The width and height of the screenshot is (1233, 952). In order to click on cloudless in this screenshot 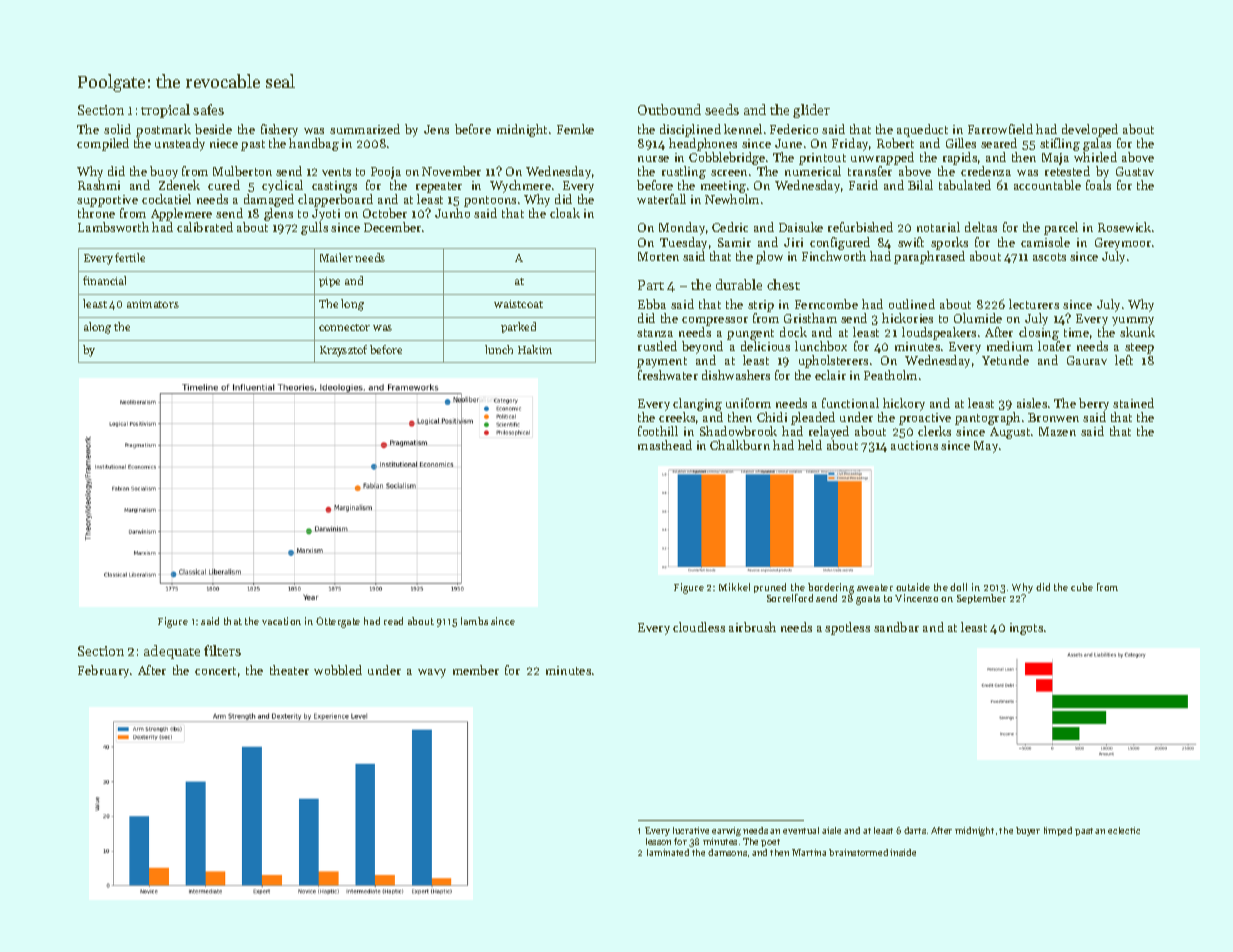, I will do `click(699, 627)`.
